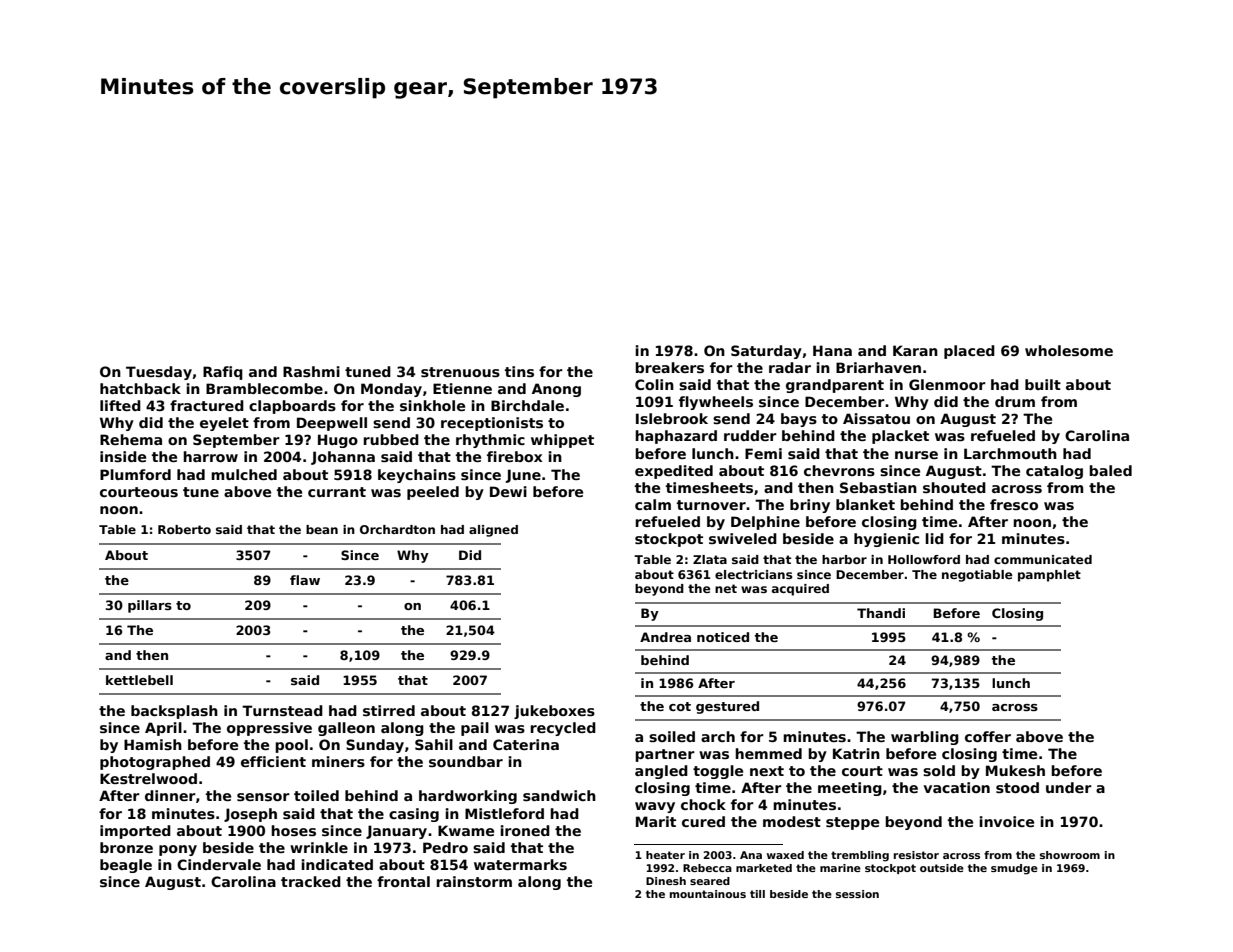 The image size is (1233, 952). Describe the element at coordinates (311, 881) in the screenshot. I see `tracked` at that location.
